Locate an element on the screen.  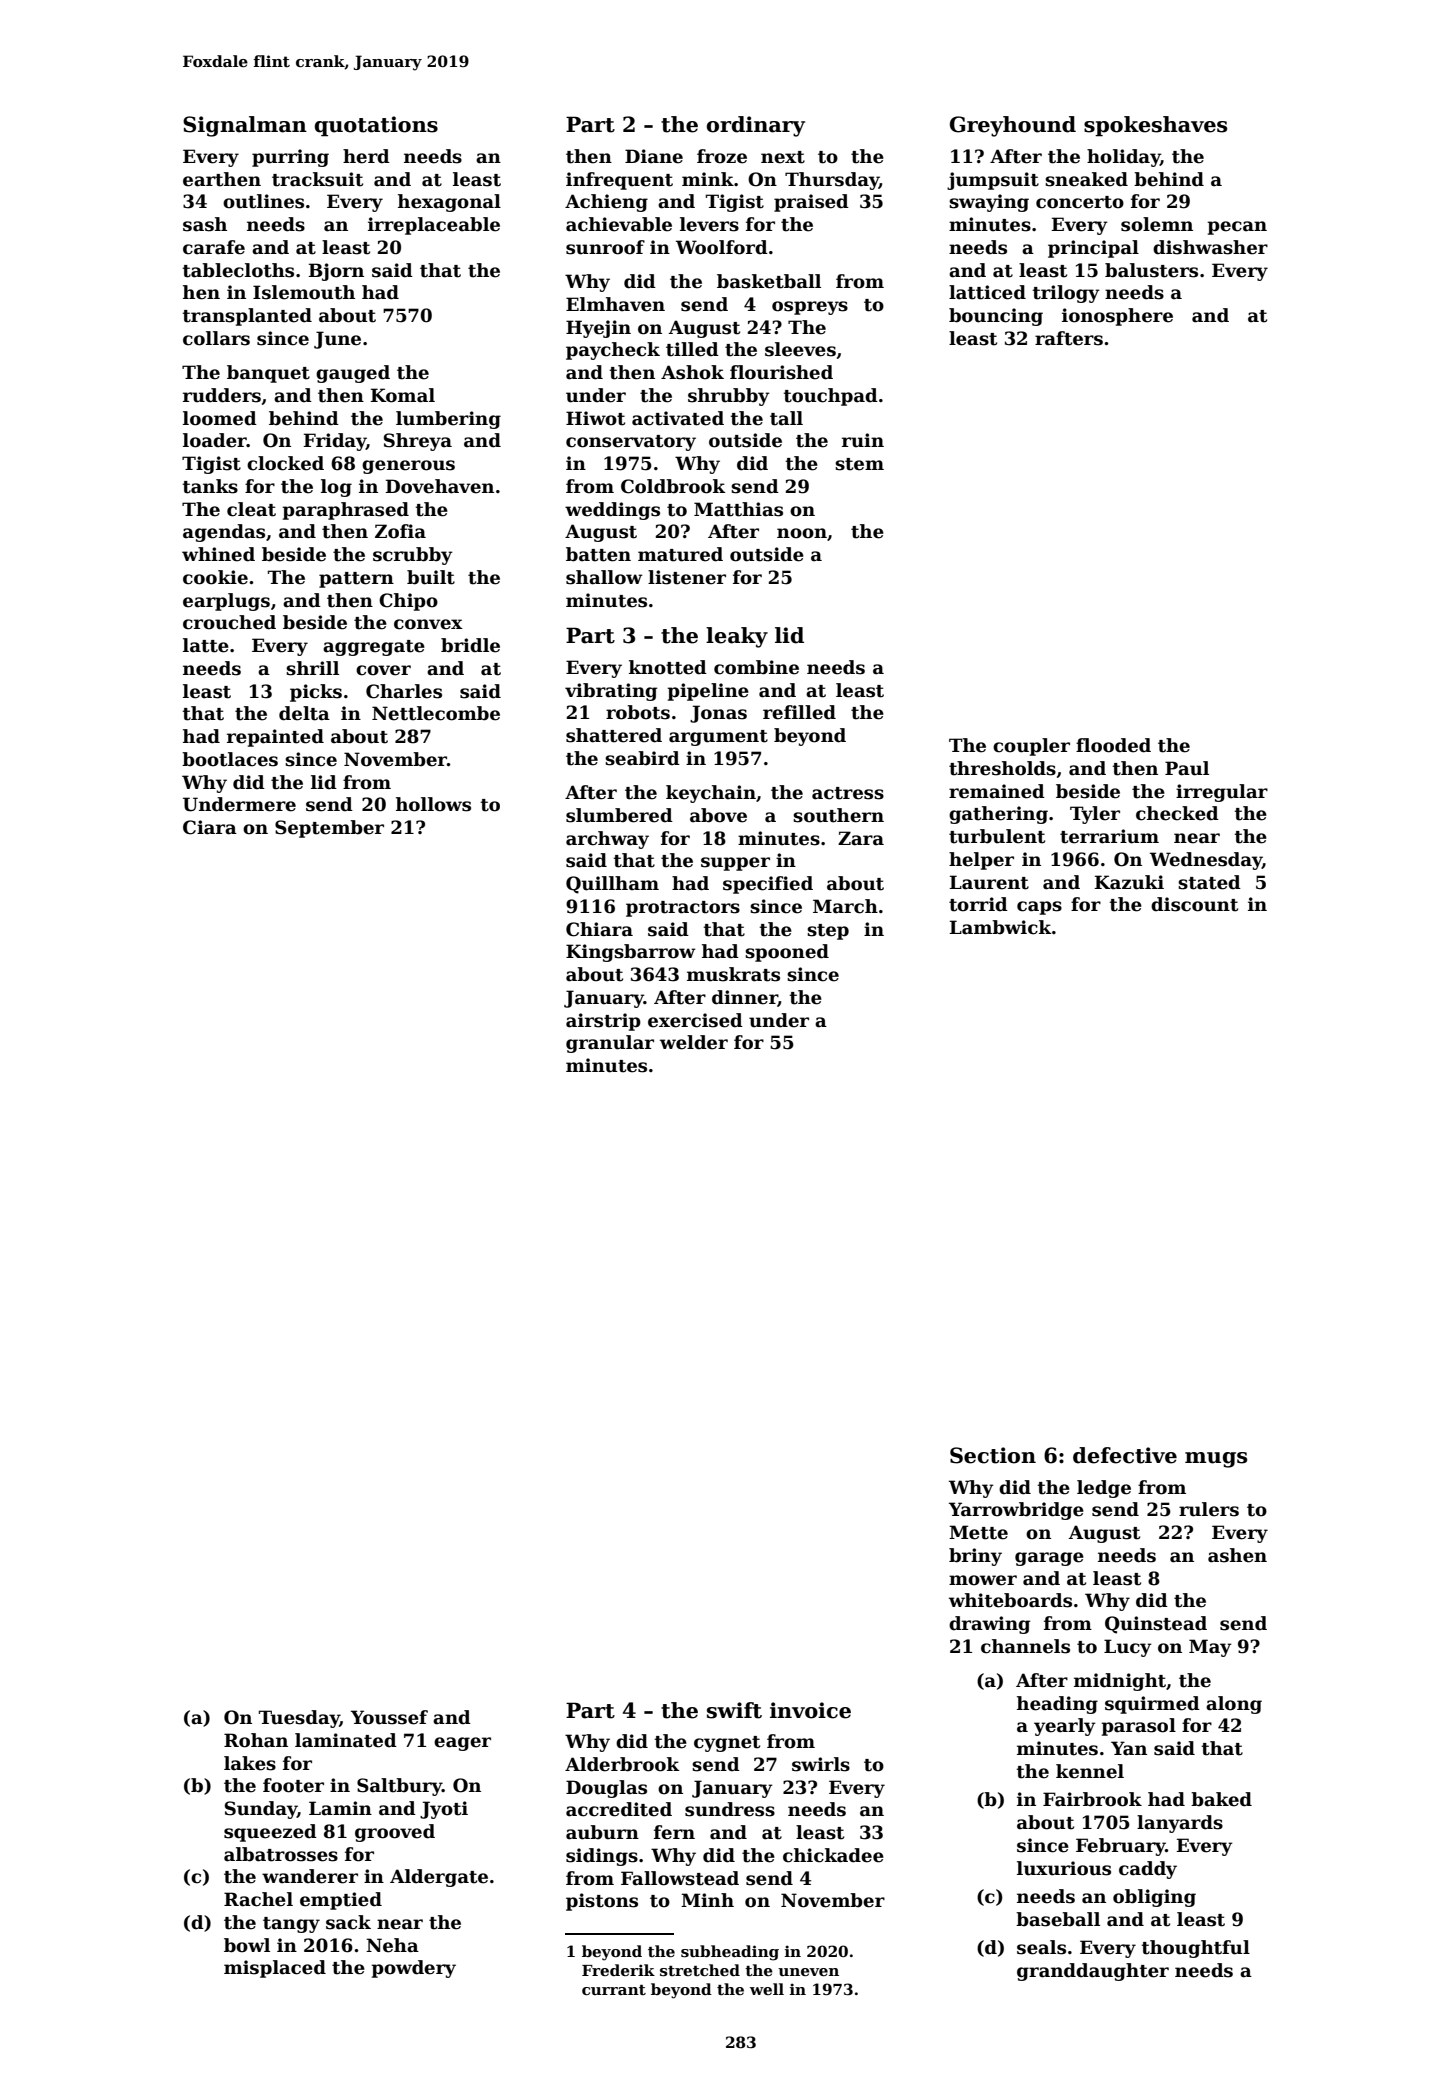
Islemouth is located at coordinates (304, 292).
